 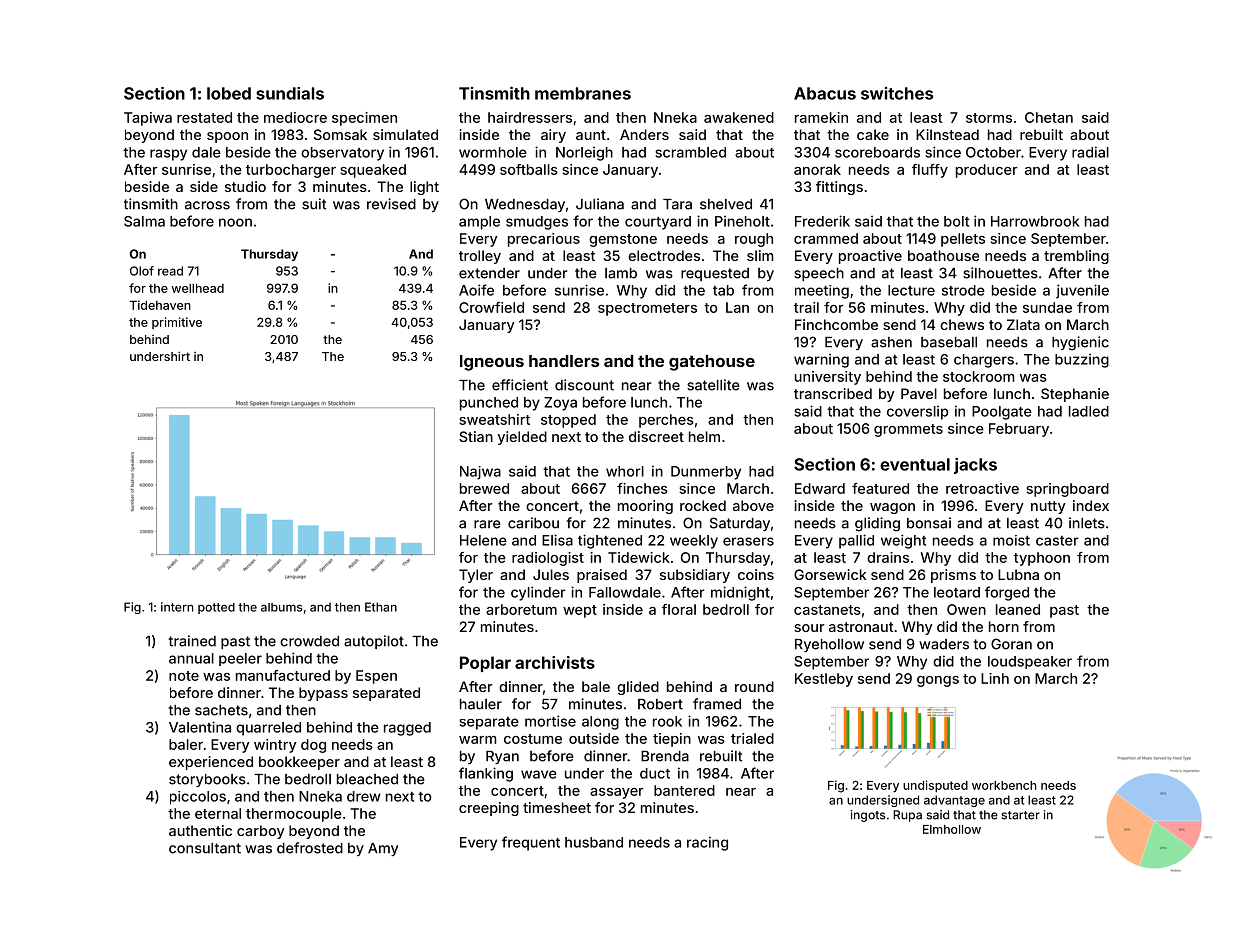 What do you see at coordinates (1004, 785) in the document?
I see `workbench` at bounding box center [1004, 785].
